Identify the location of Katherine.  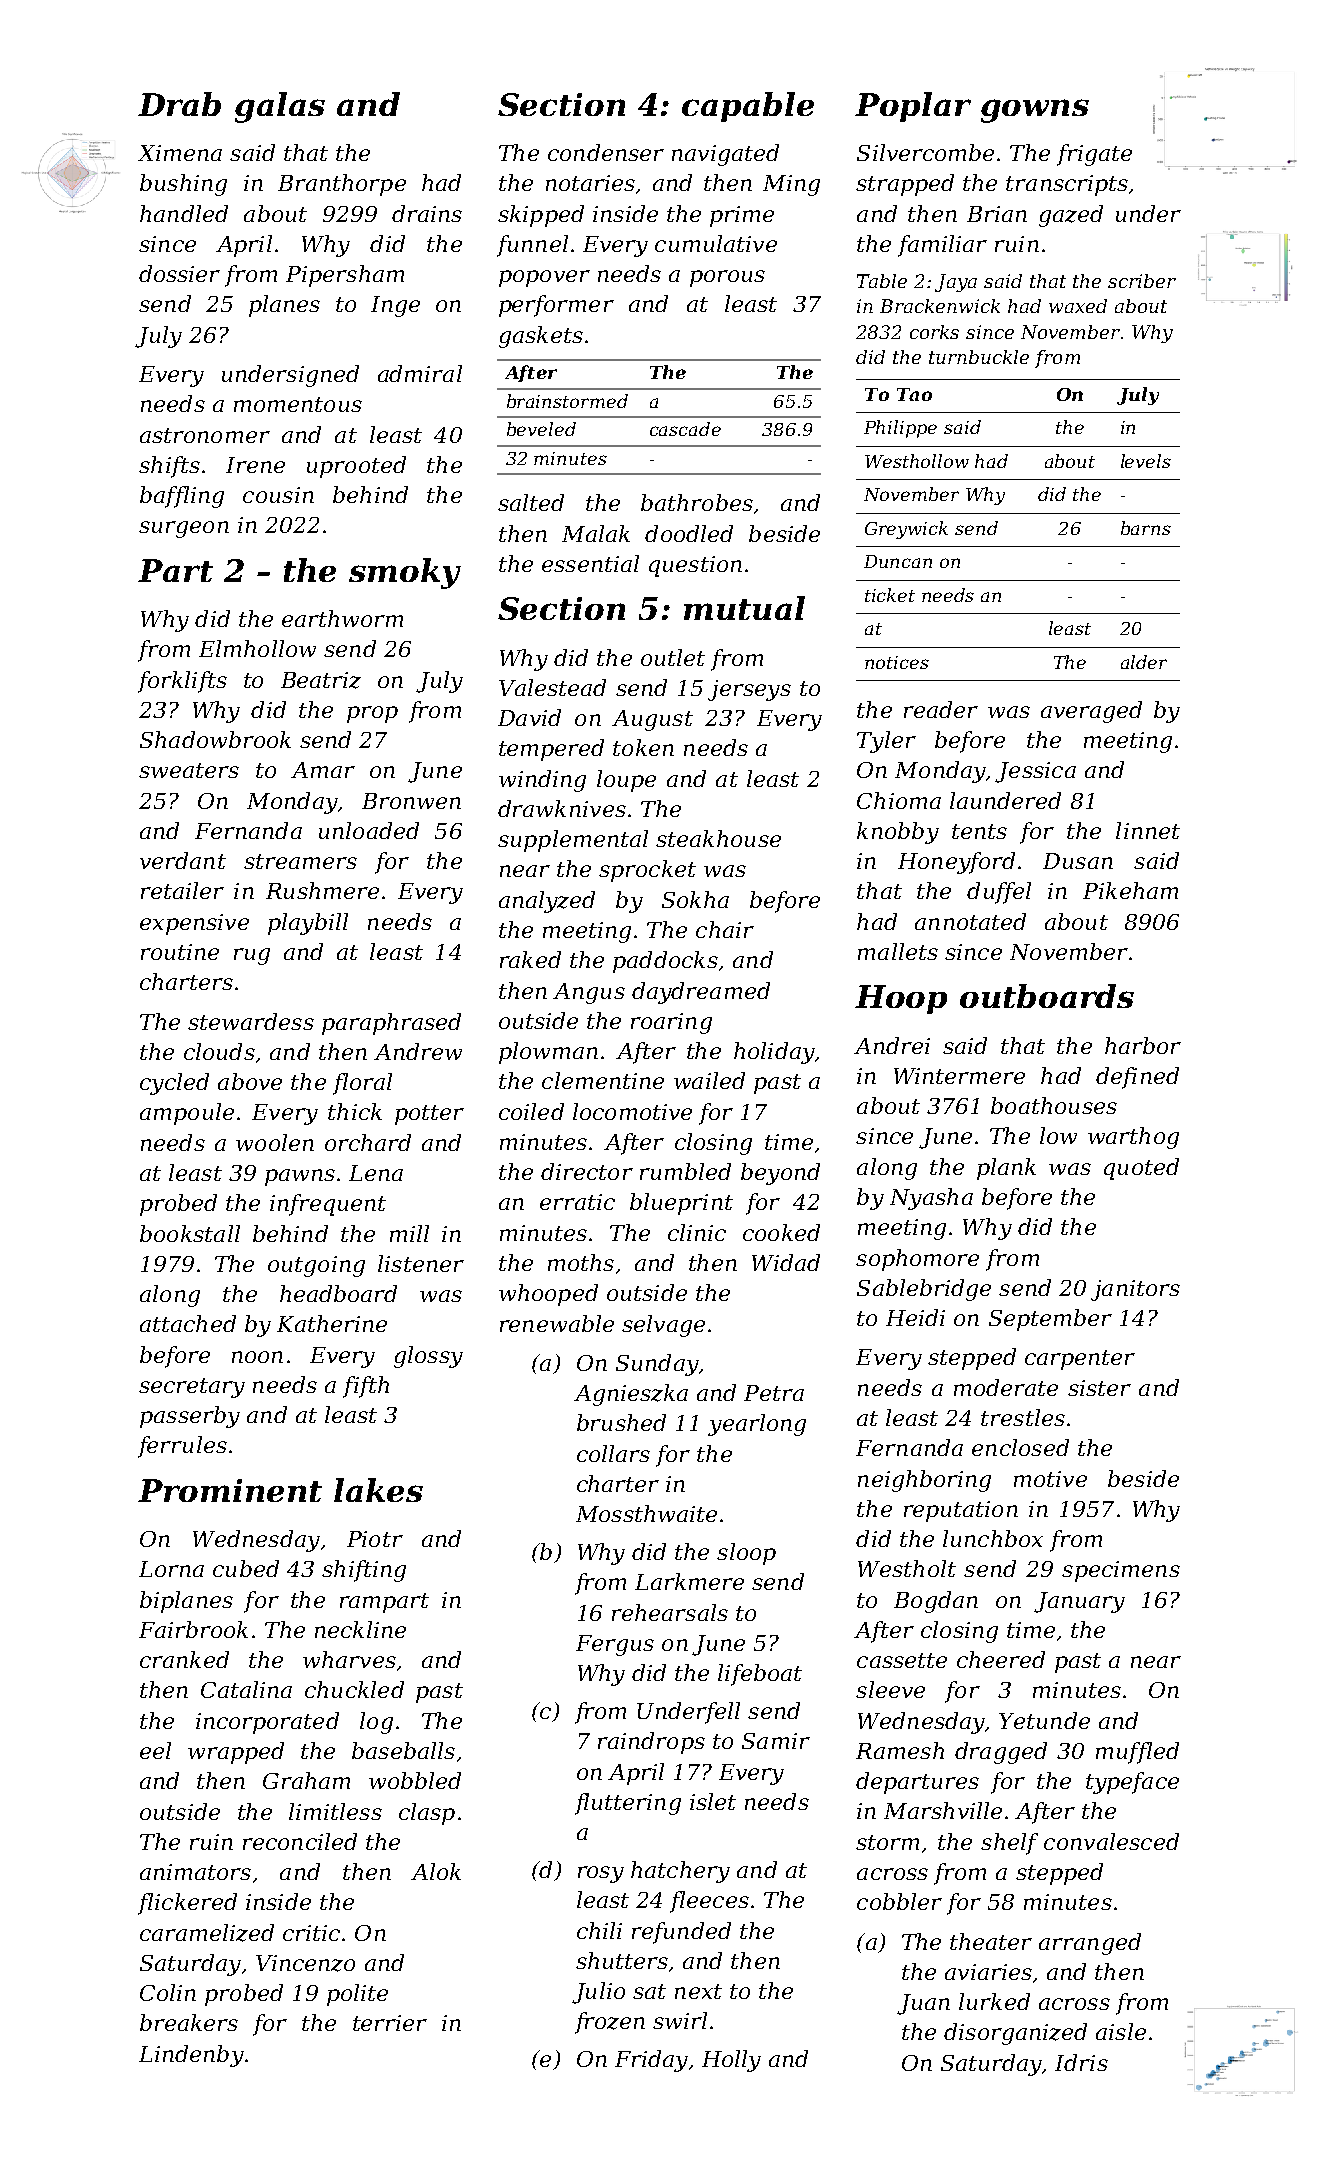
(332, 1323).
